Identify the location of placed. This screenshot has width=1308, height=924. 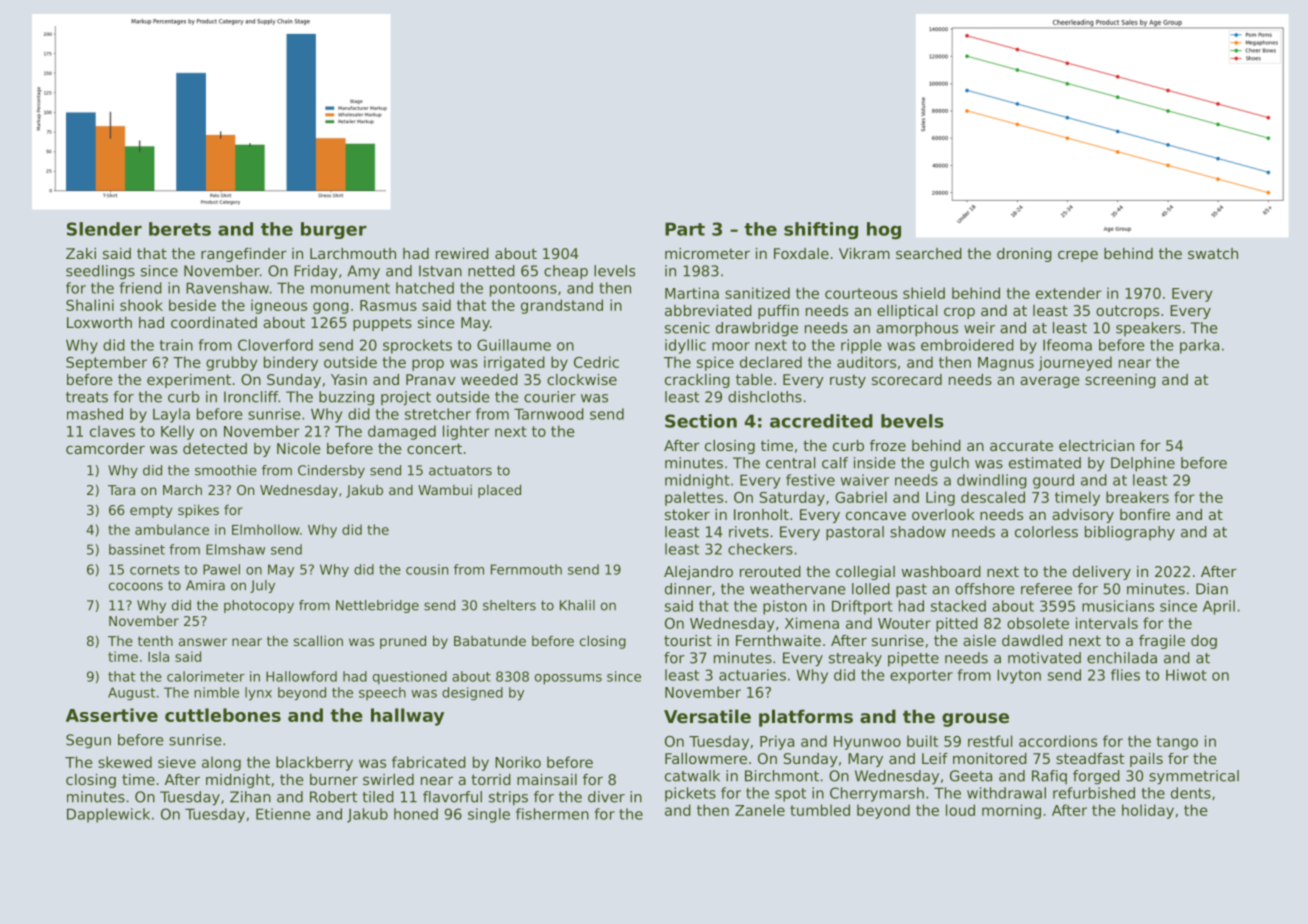
(499, 491).
